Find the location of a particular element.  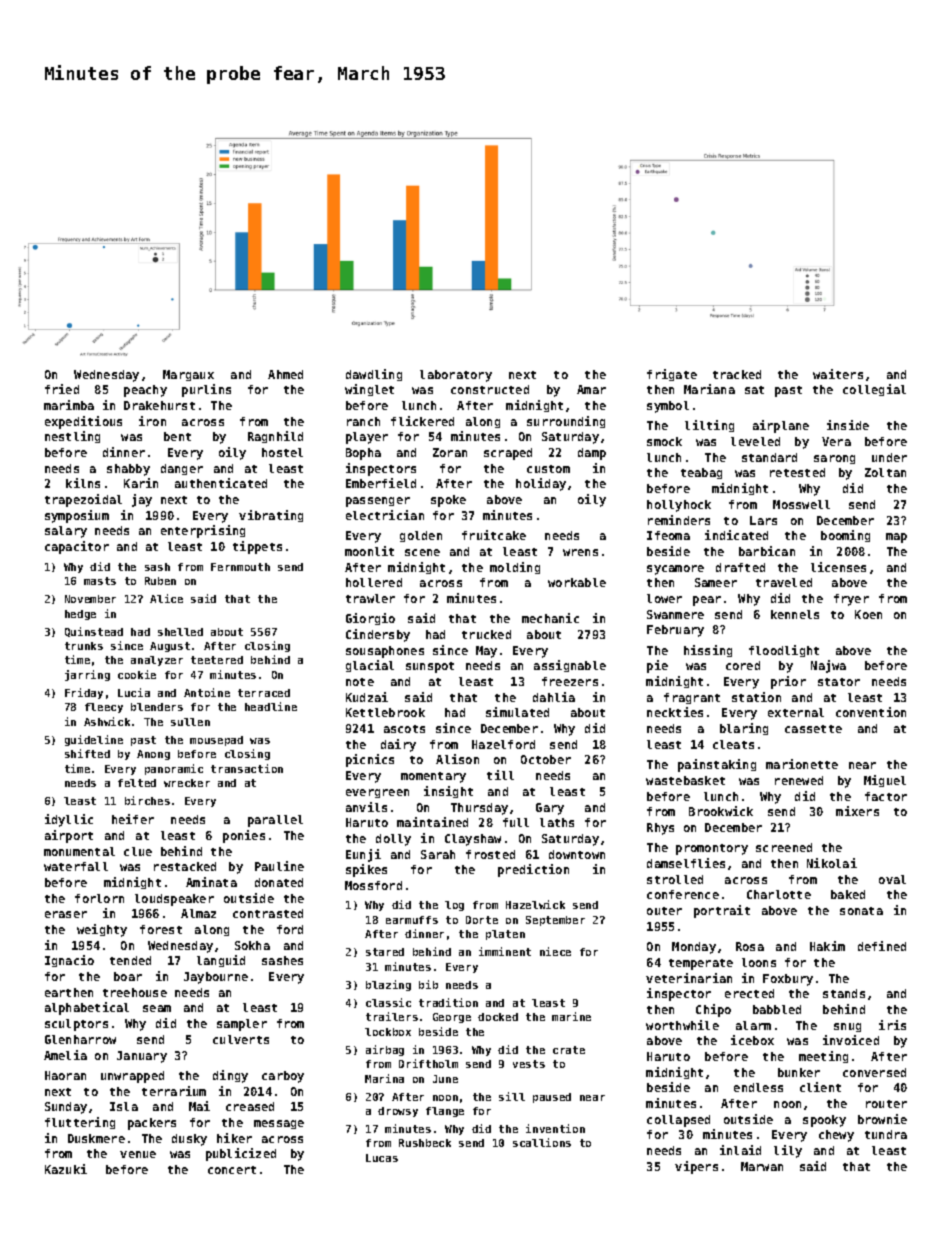

holiday is located at coordinates (541, 484).
